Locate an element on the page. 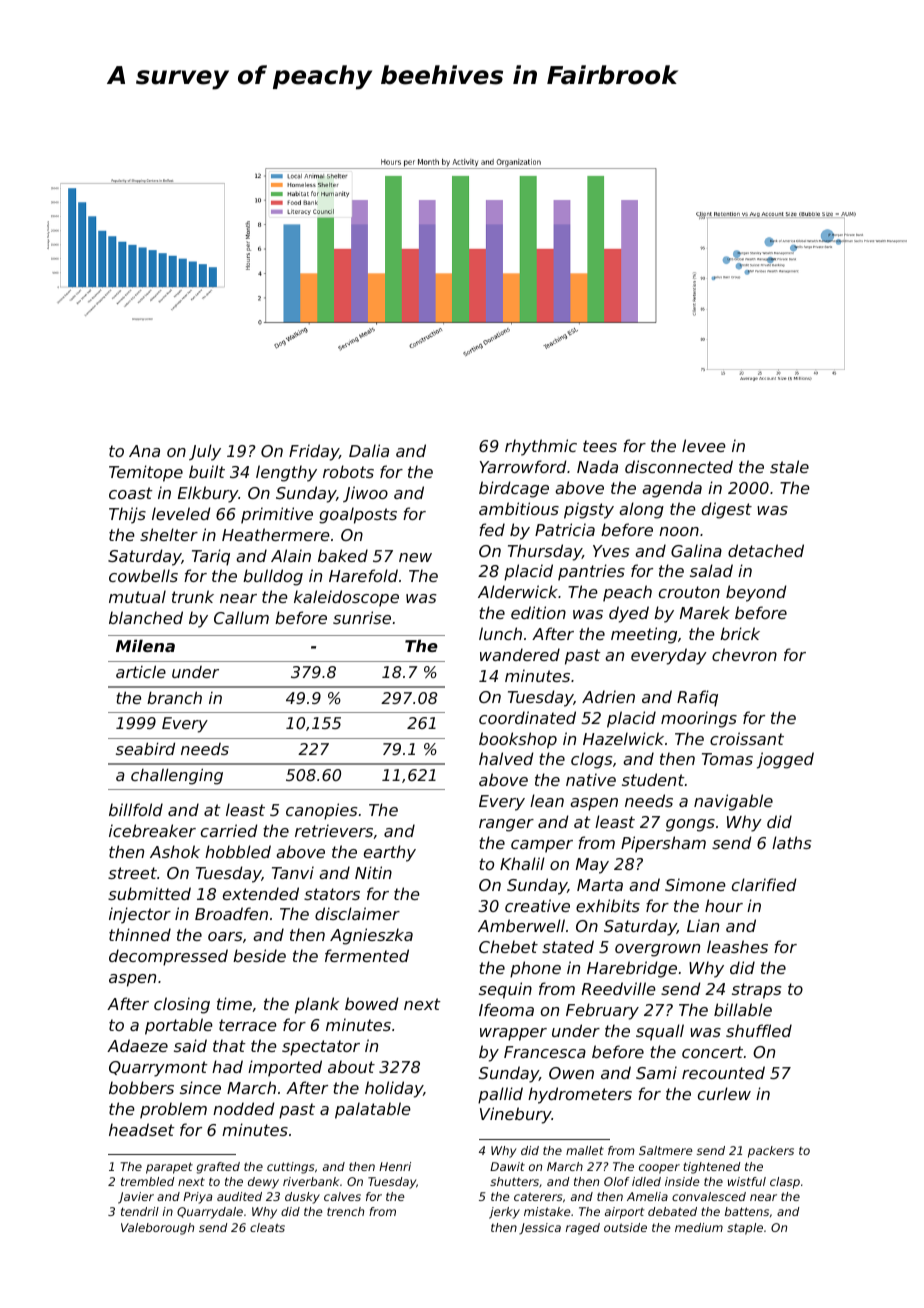  levee is located at coordinates (704, 445).
